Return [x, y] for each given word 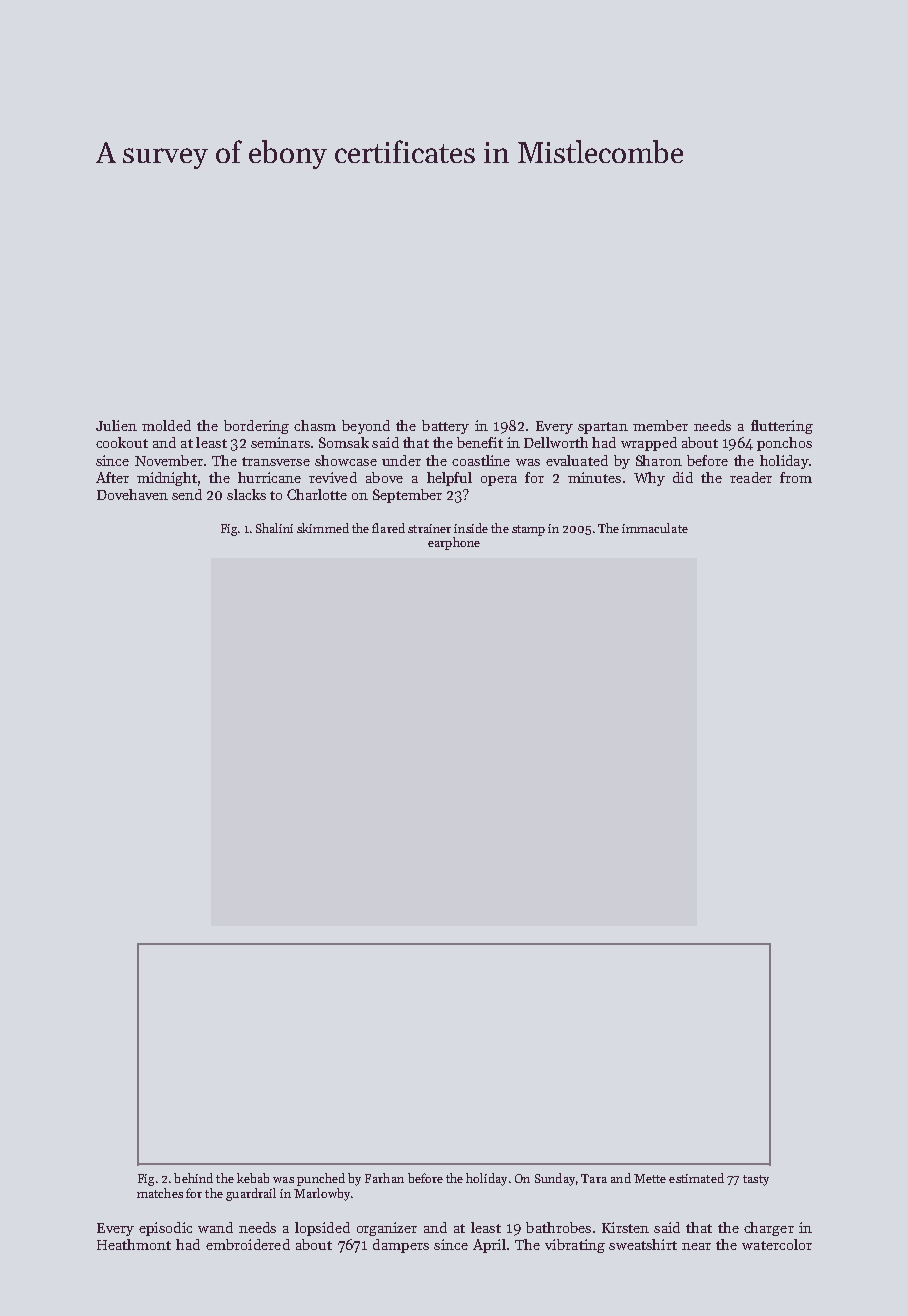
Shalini [274, 528]
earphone [454, 543]
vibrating [575, 1246]
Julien [116, 425]
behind [193, 1178]
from [796, 477]
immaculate [655, 528]
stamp [528, 530]
